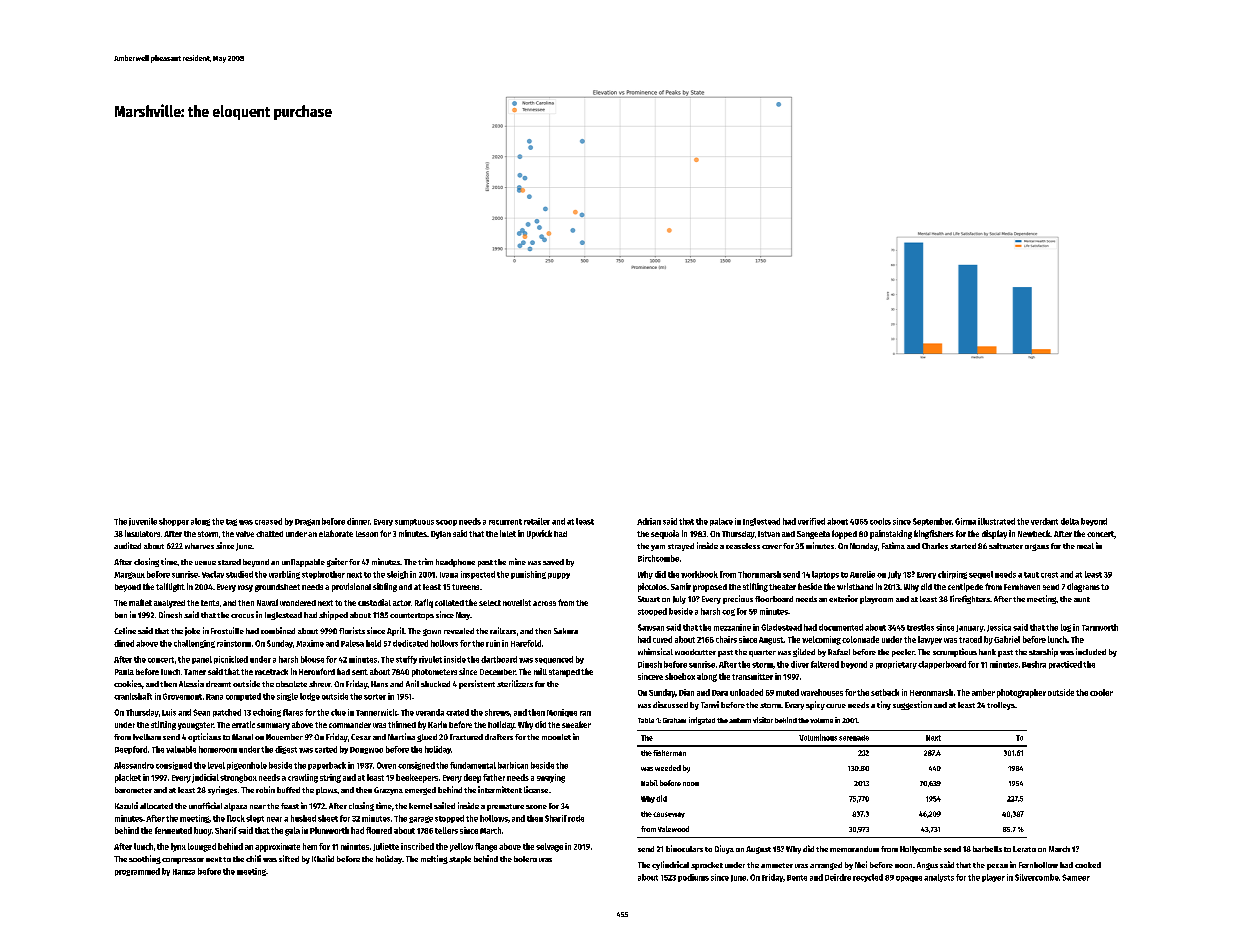 Image resolution: width=1233 pixels, height=952 pixels. Describe the element at coordinates (920, 627) in the document. I see `trestles` at that location.
